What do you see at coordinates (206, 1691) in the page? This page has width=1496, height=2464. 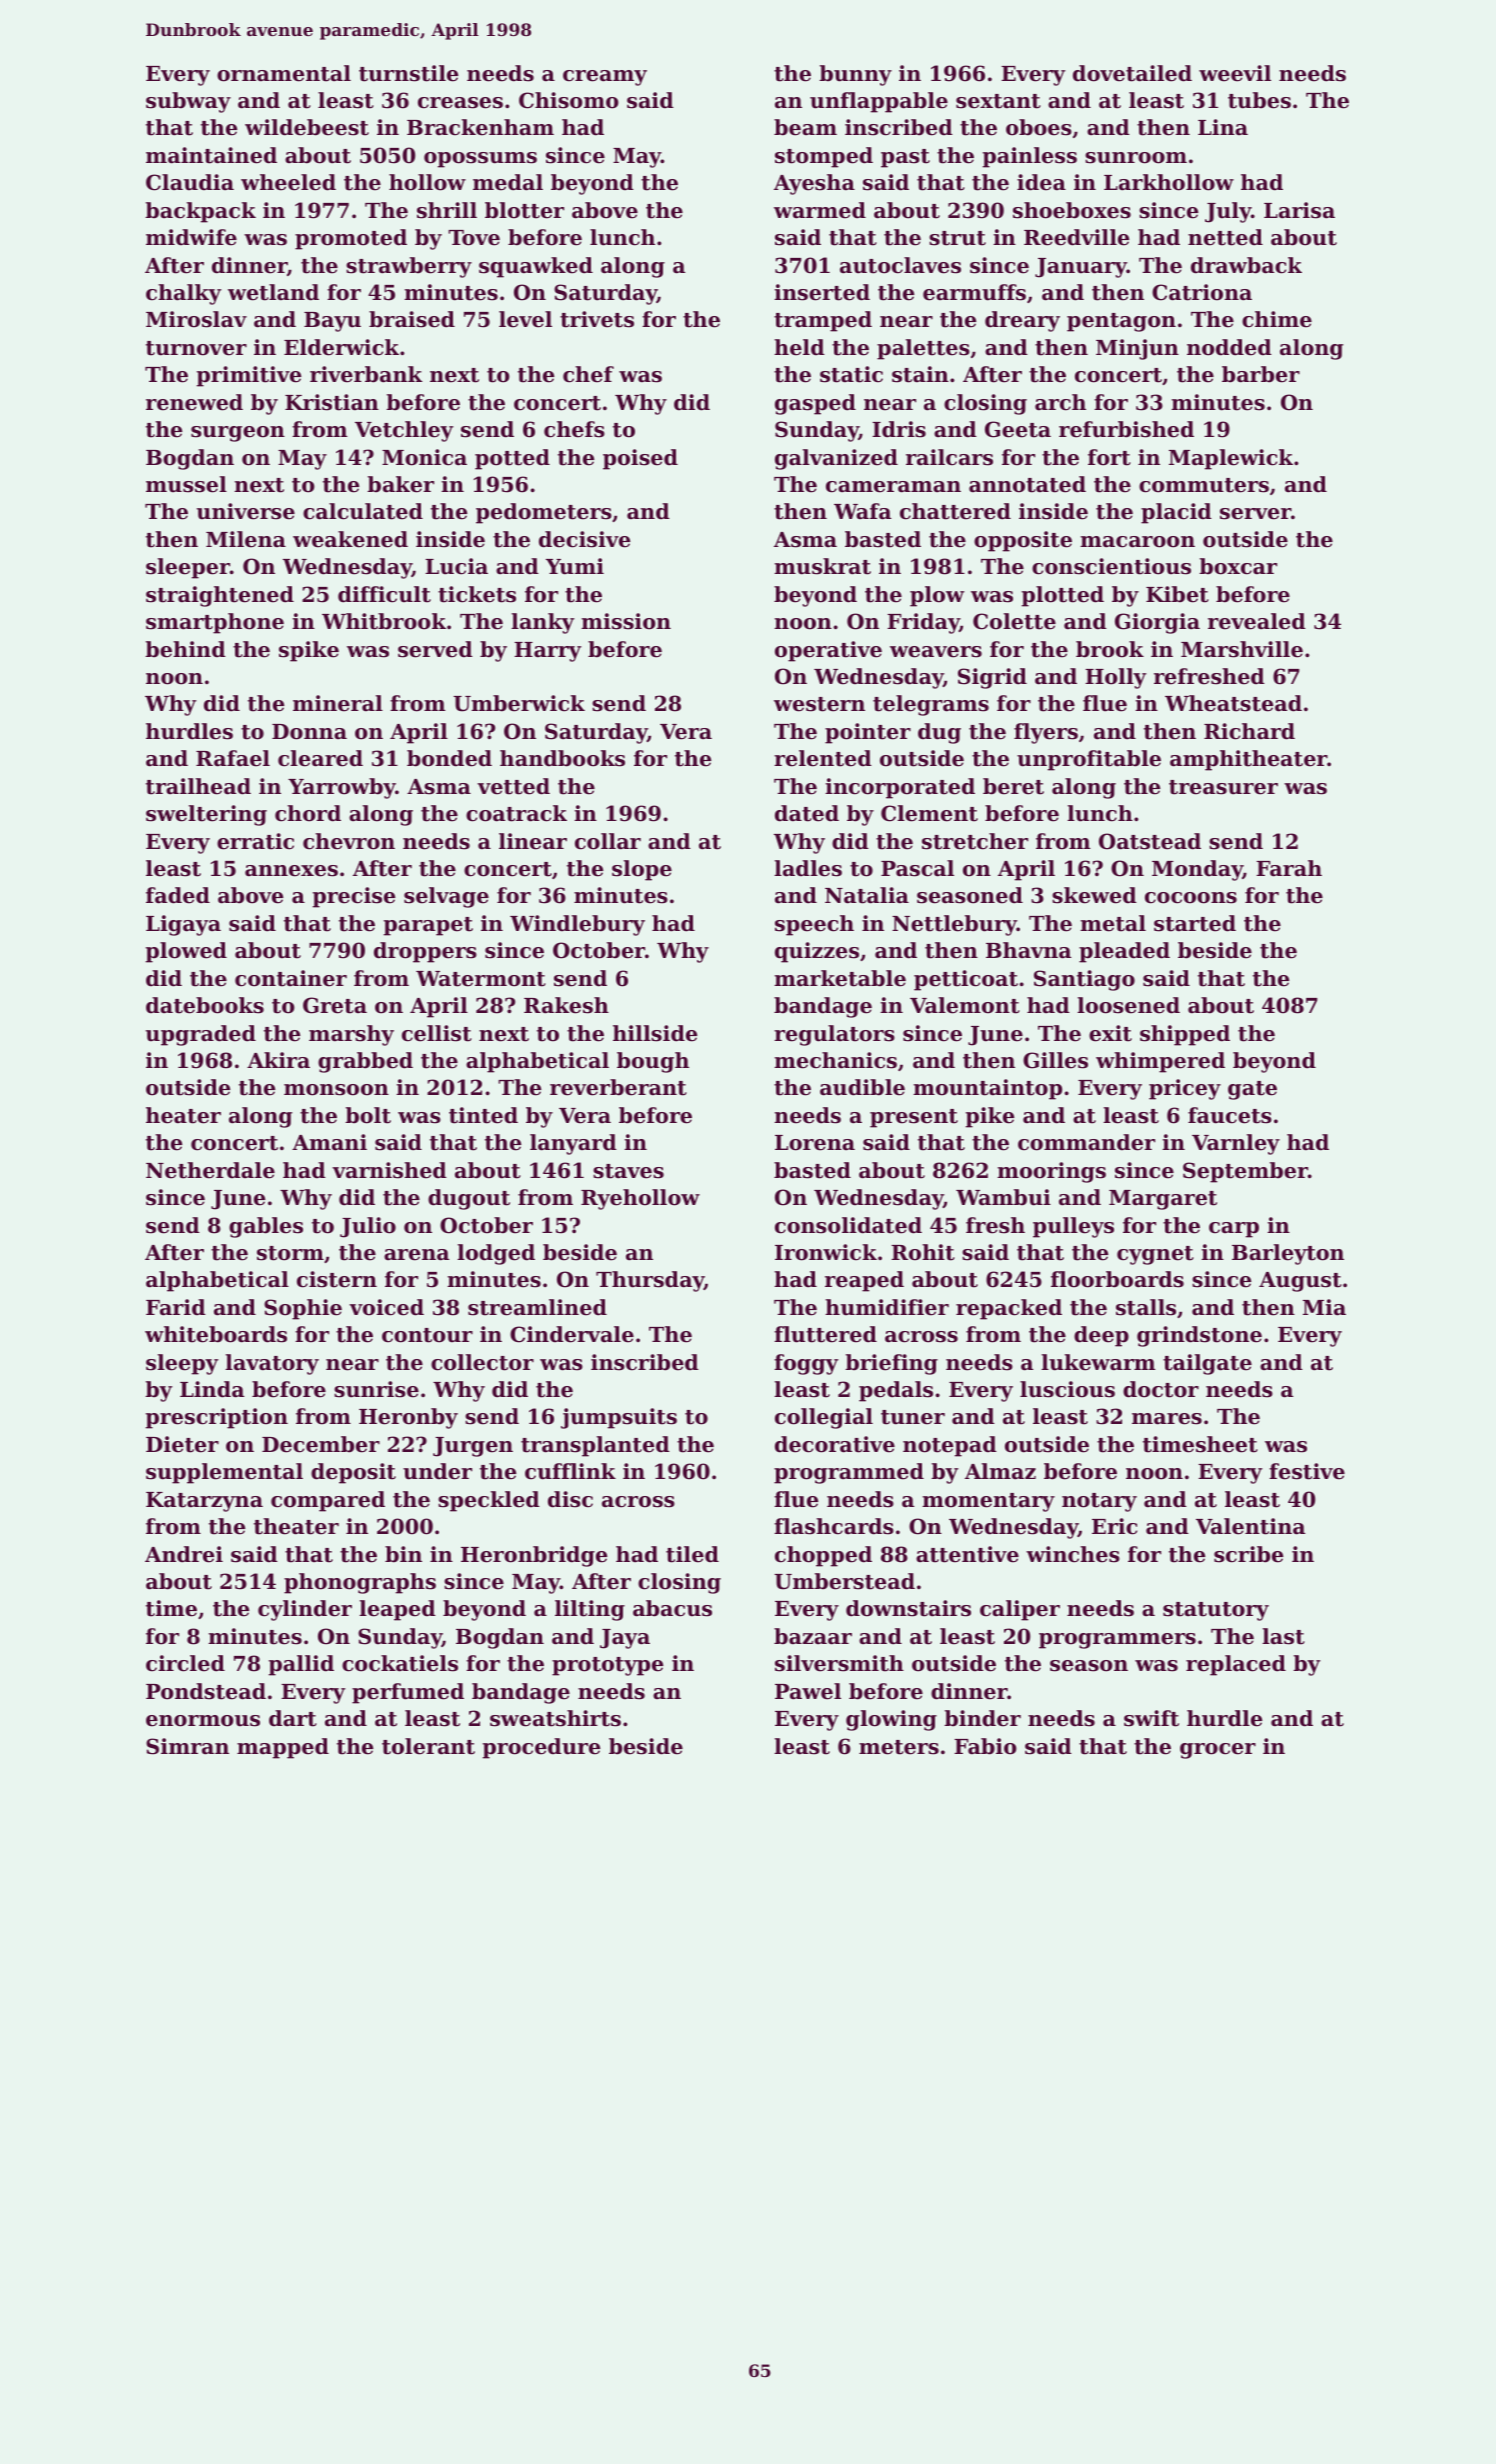 I see `Pondstead` at bounding box center [206, 1691].
